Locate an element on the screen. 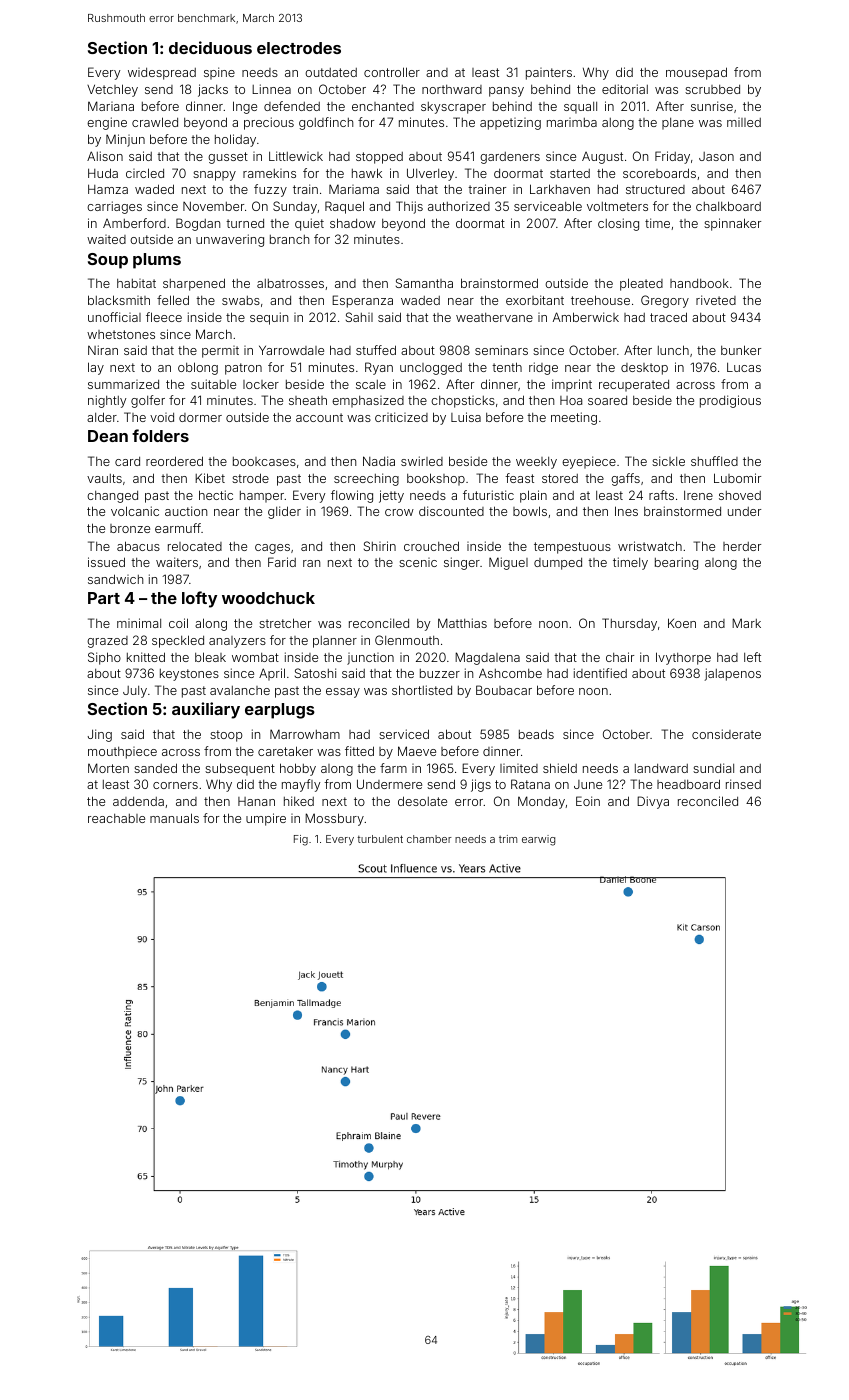  exorbitant is located at coordinates (535, 300).
